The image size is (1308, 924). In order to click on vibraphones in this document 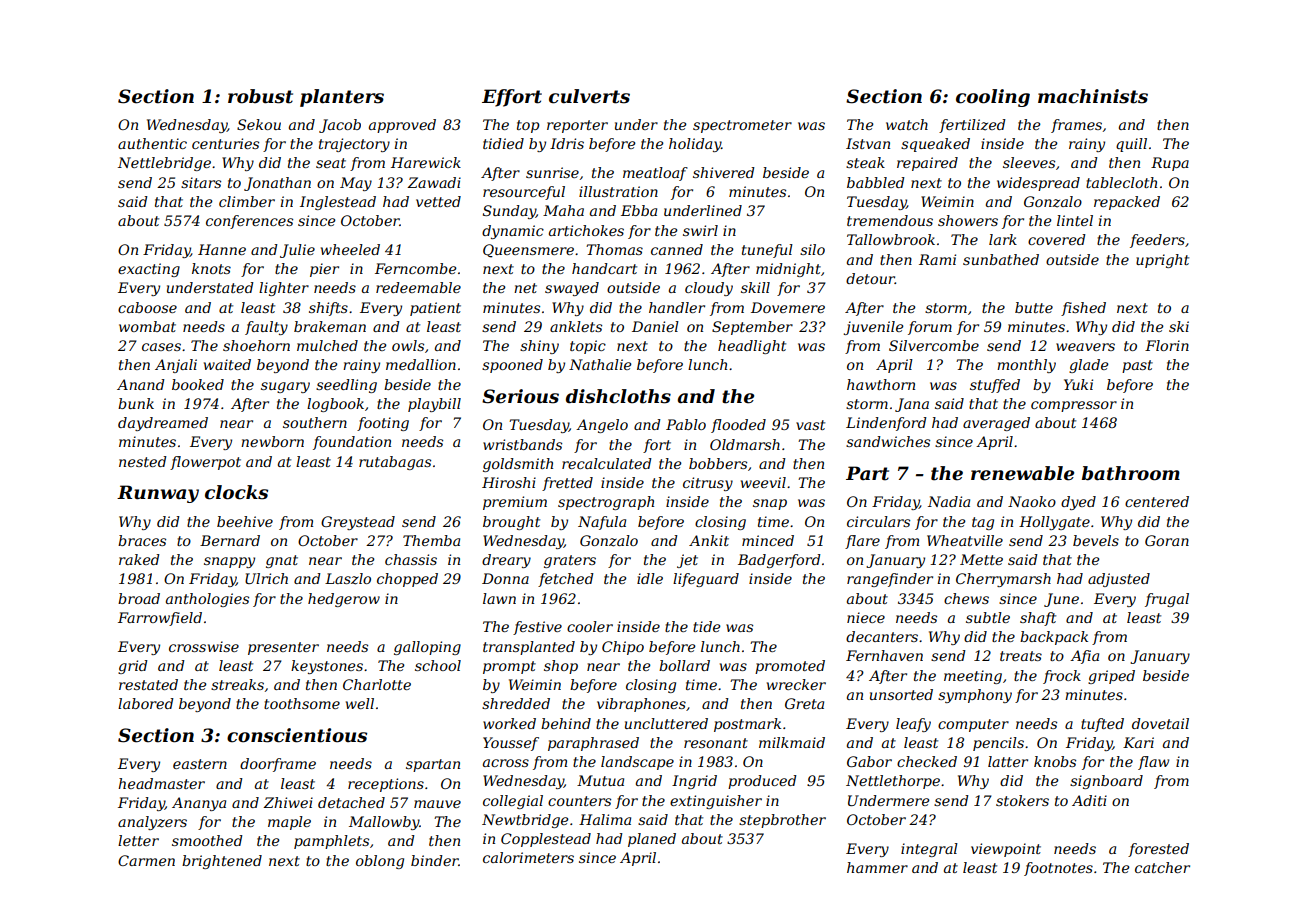, I will do `click(641, 705)`.
